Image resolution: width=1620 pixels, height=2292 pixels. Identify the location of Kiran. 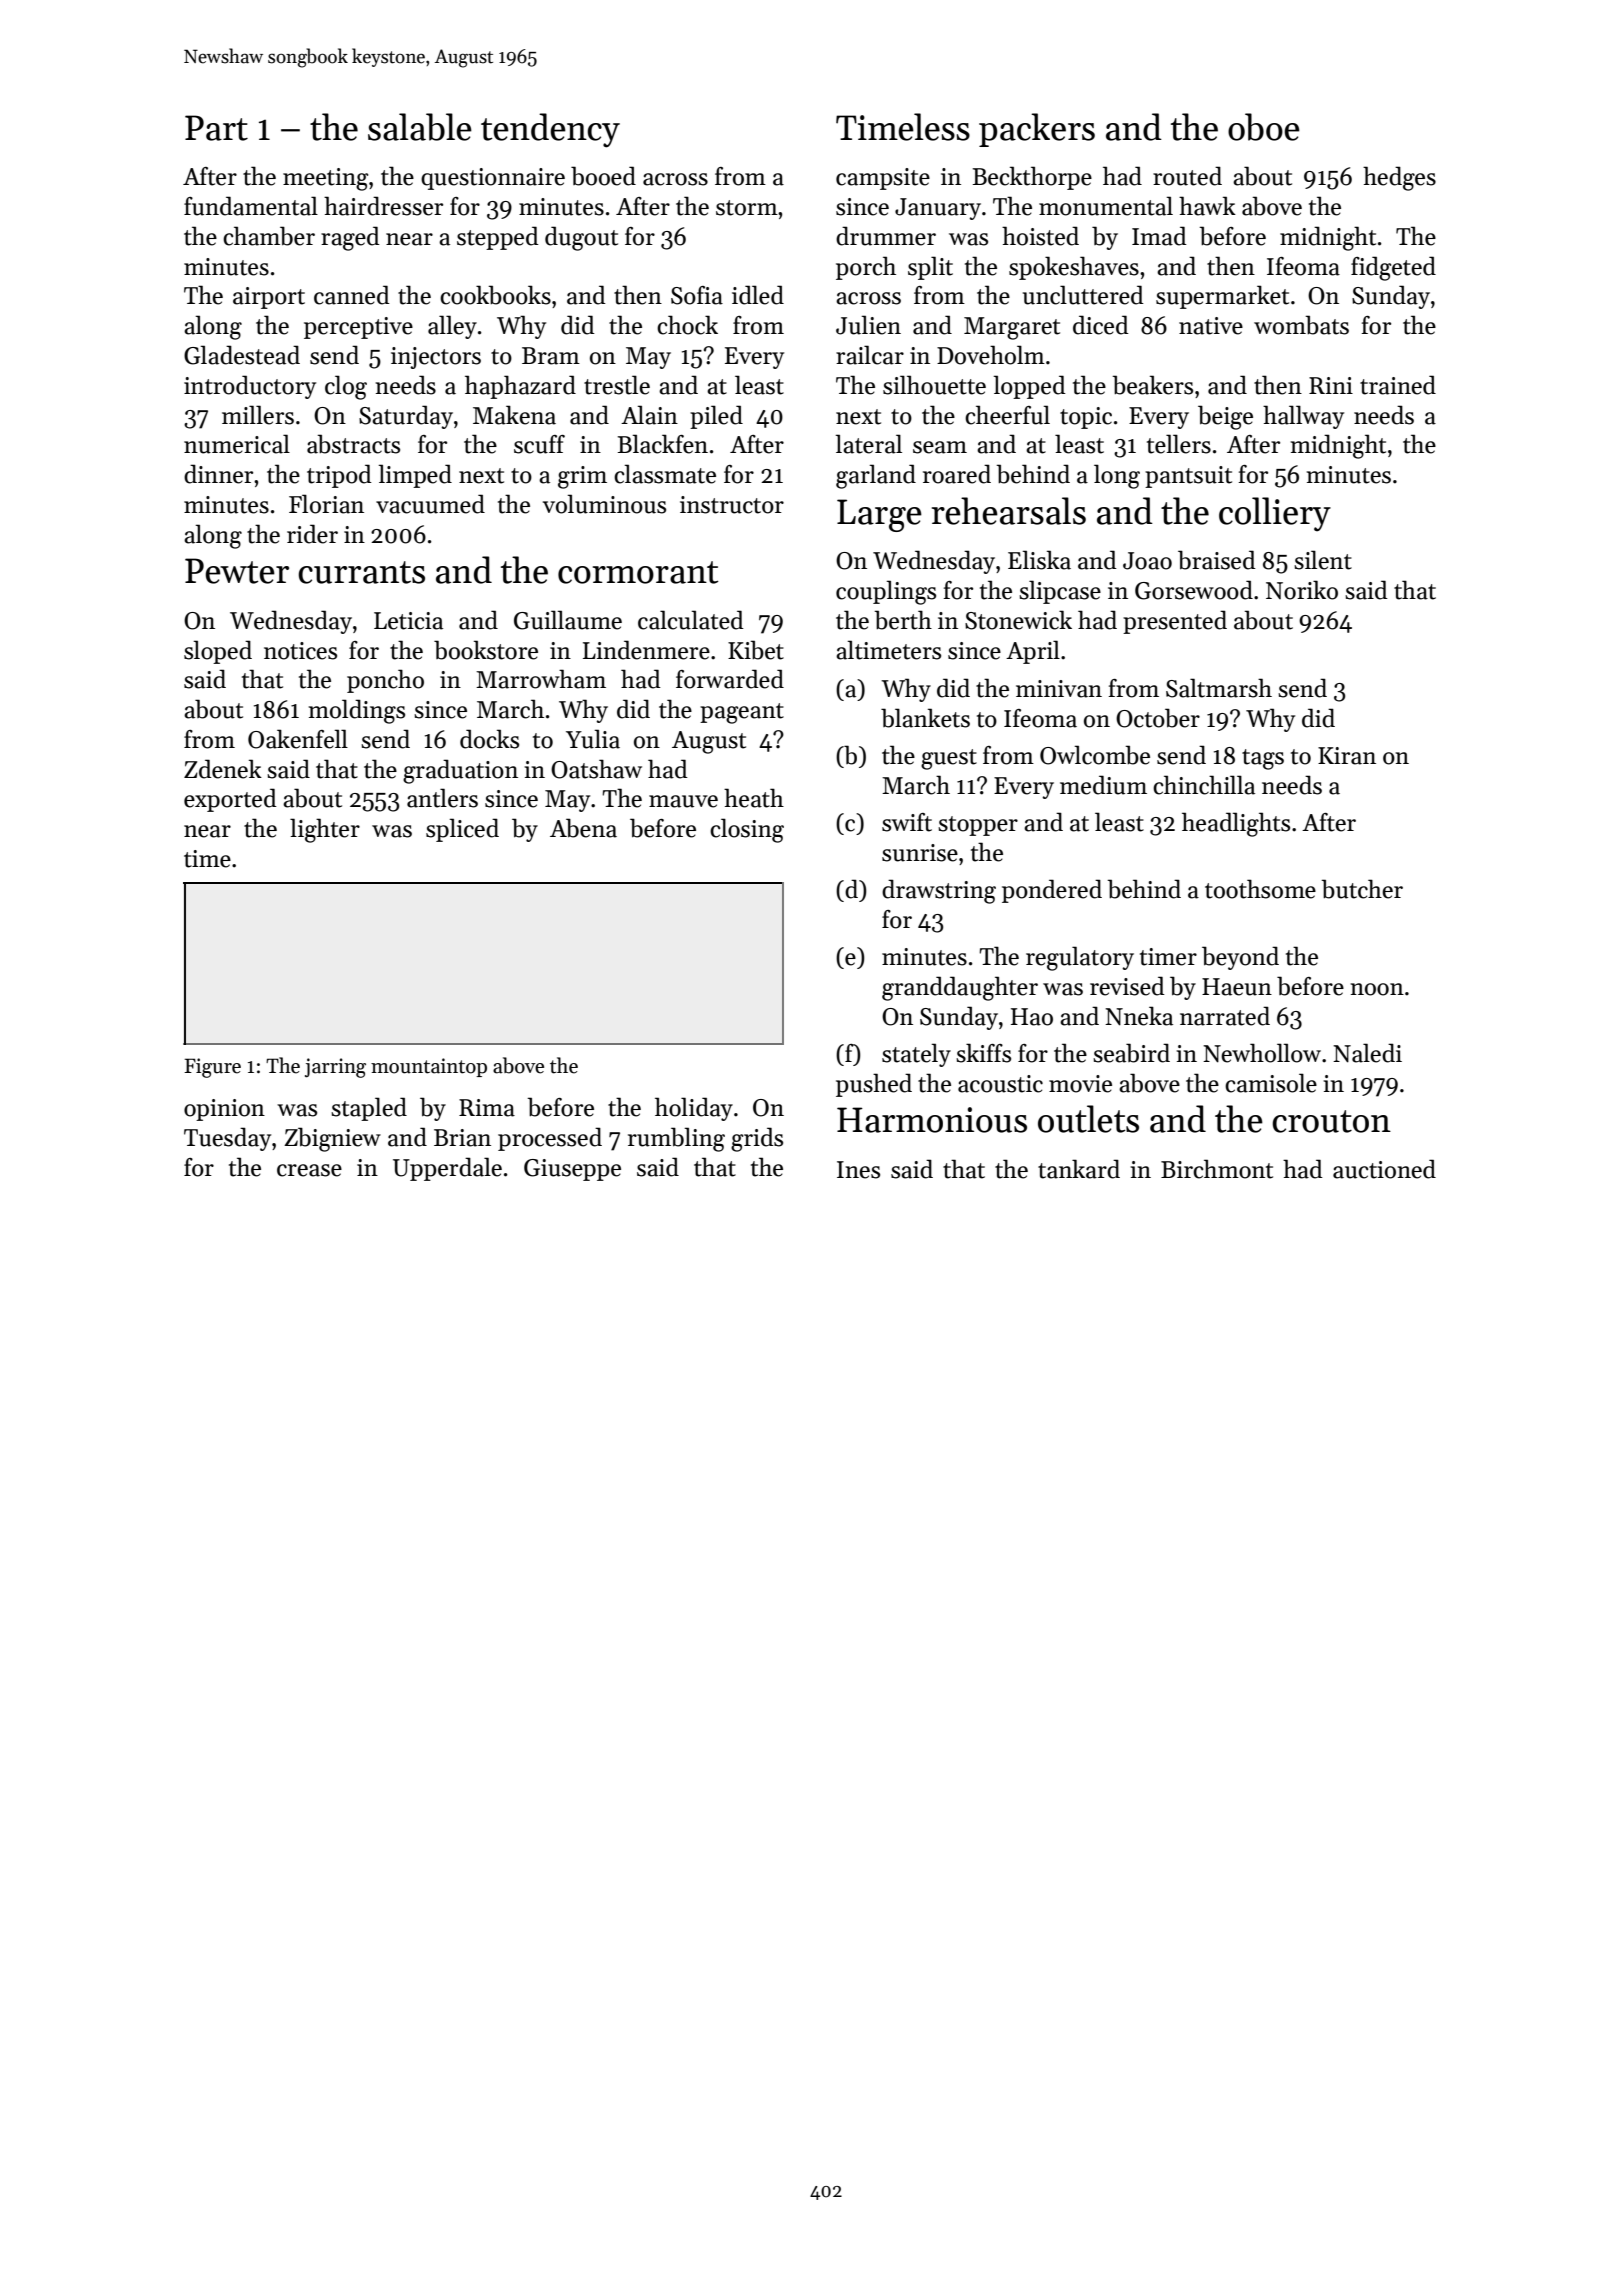
(1347, 756).
